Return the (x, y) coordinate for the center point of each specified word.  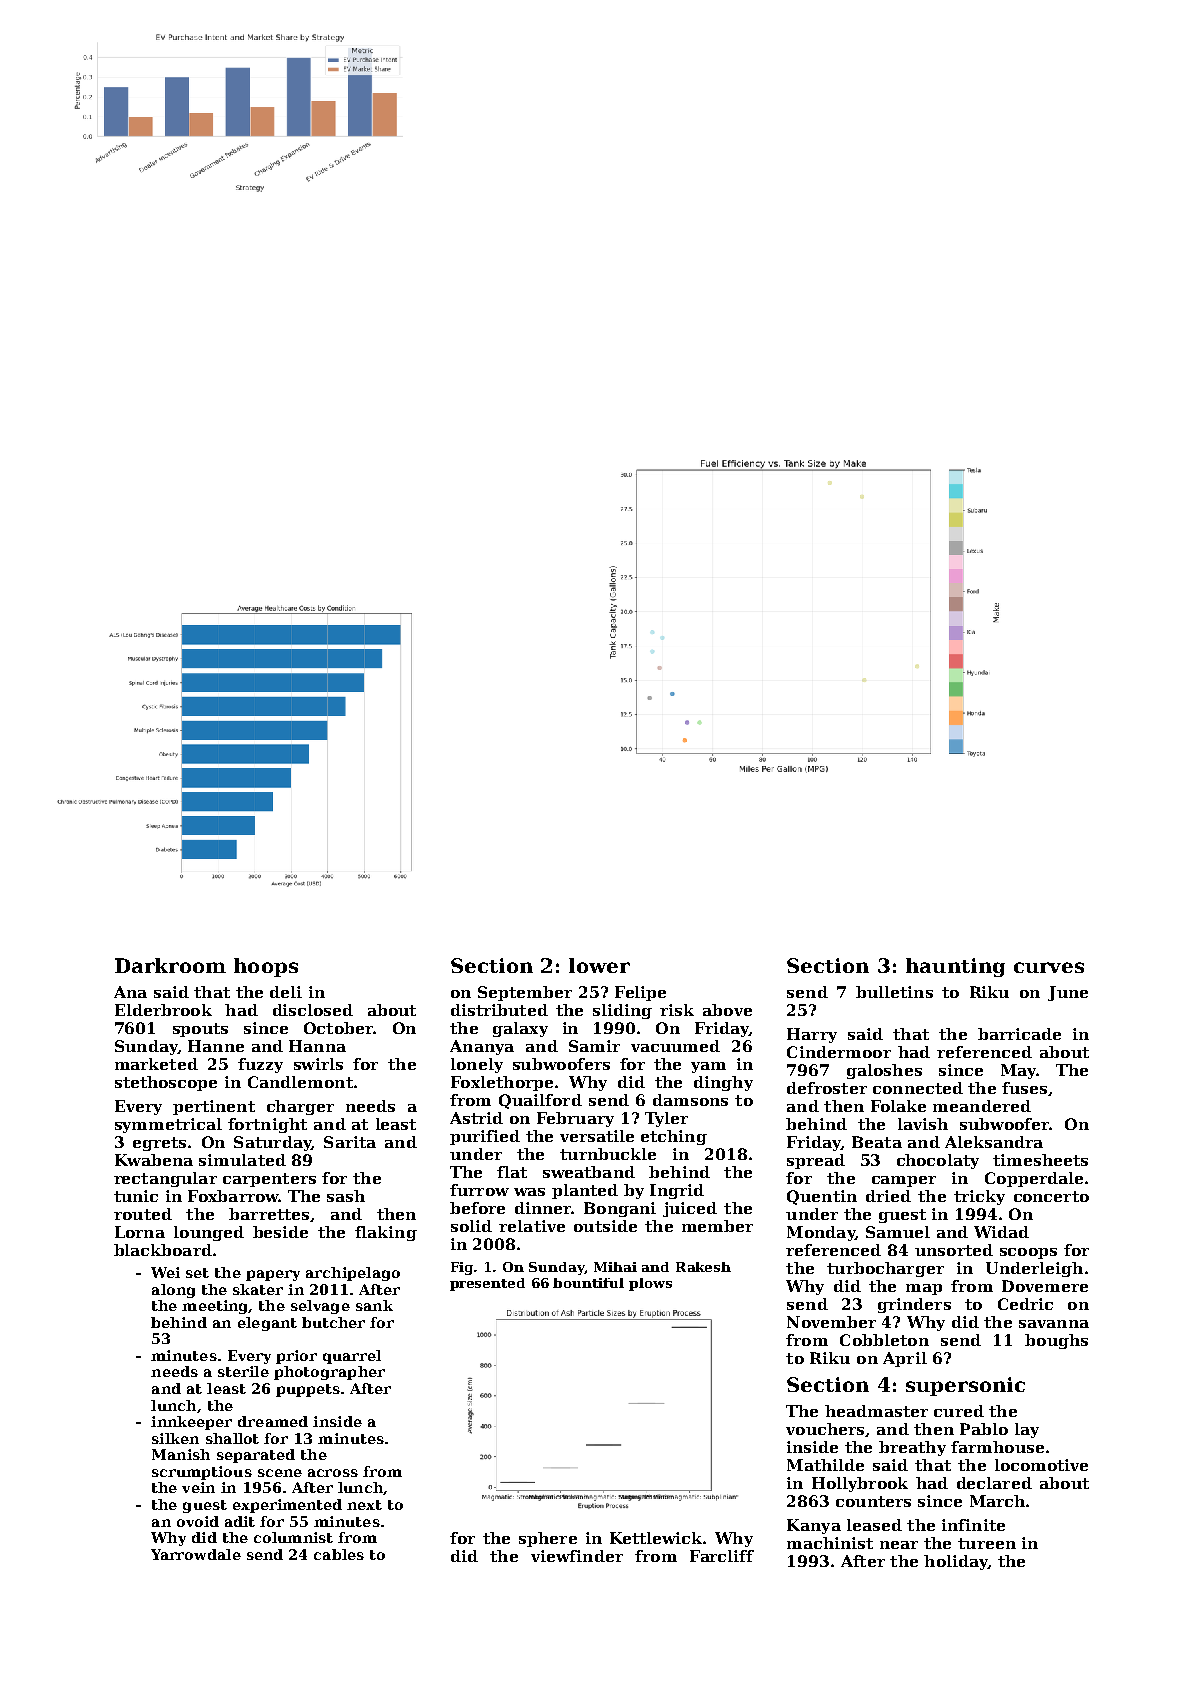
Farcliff (722, 1556)
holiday (956, 1562)
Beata (877, 1142)
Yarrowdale (196, 1554)
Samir (594, 1046)
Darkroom (170, 965)
